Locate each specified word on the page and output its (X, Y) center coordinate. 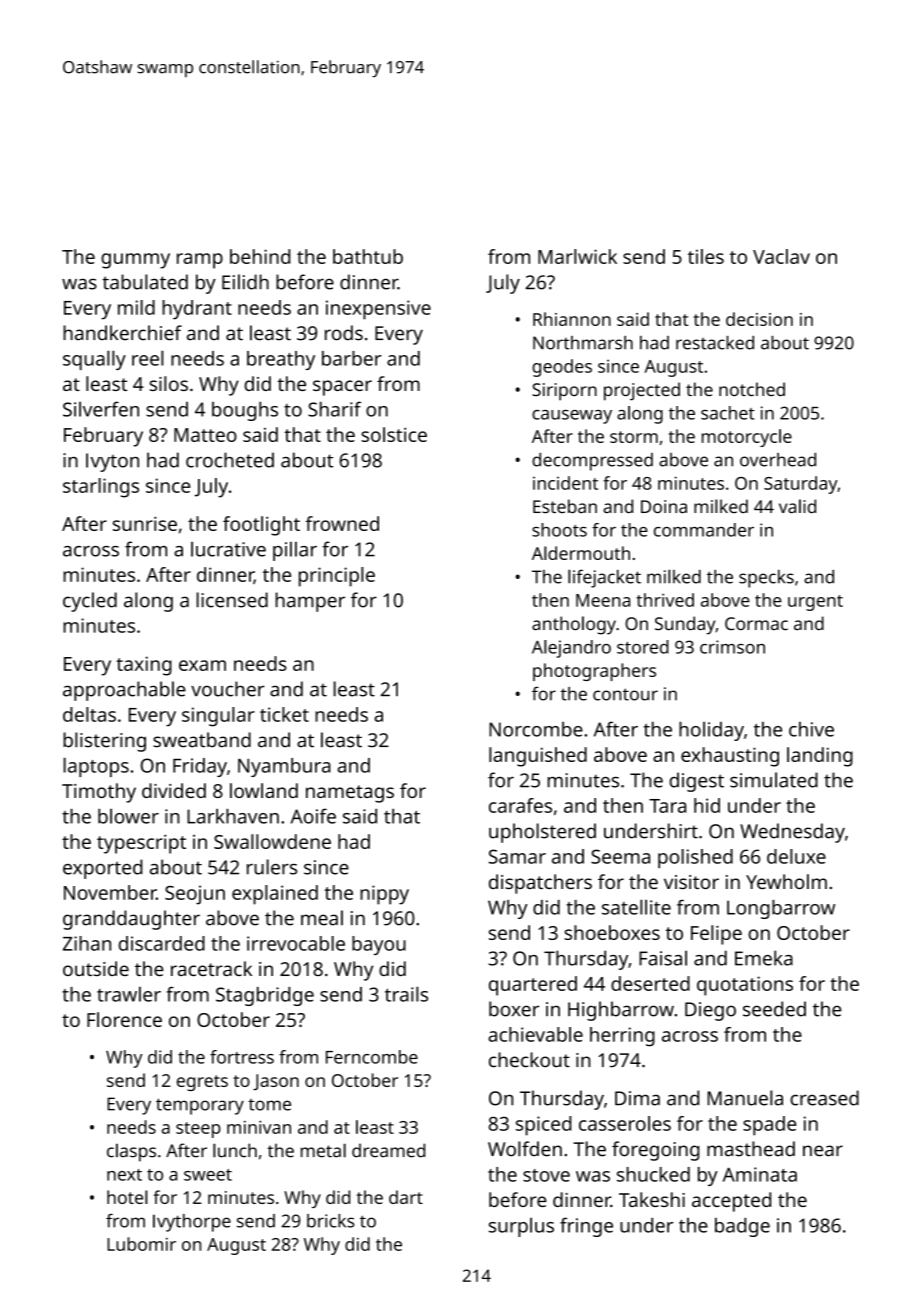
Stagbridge (265, 996)
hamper (310, 602)
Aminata (760, 1174)
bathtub (368, 256)
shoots (559, 530)
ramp (200, 261)
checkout (529, 1060)
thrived (665, 600)
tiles (706, 256)
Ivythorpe (192, 1223)
